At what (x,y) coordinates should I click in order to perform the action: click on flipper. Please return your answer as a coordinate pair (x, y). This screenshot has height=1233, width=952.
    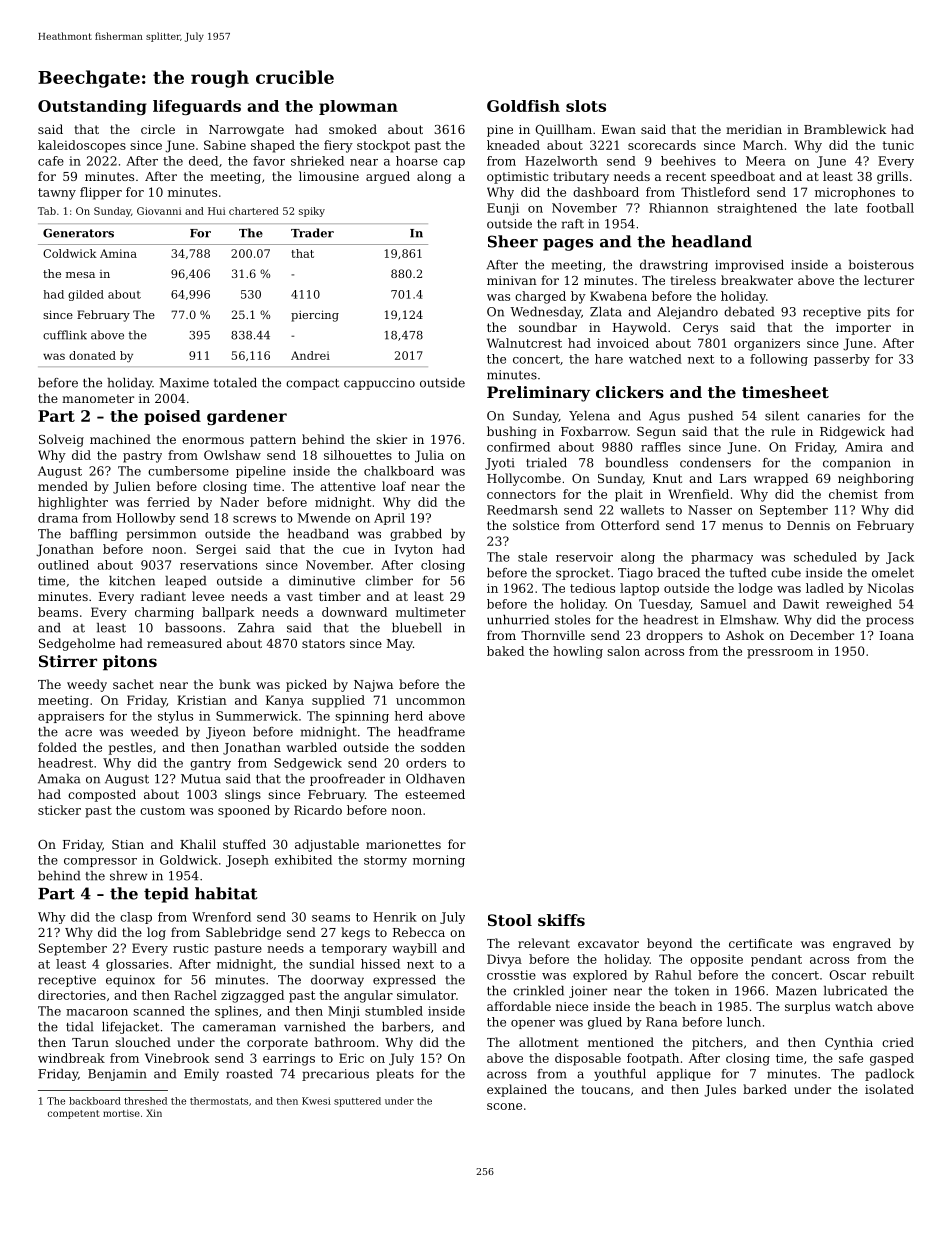
    Looking at the image, I should click on (101, 193).
